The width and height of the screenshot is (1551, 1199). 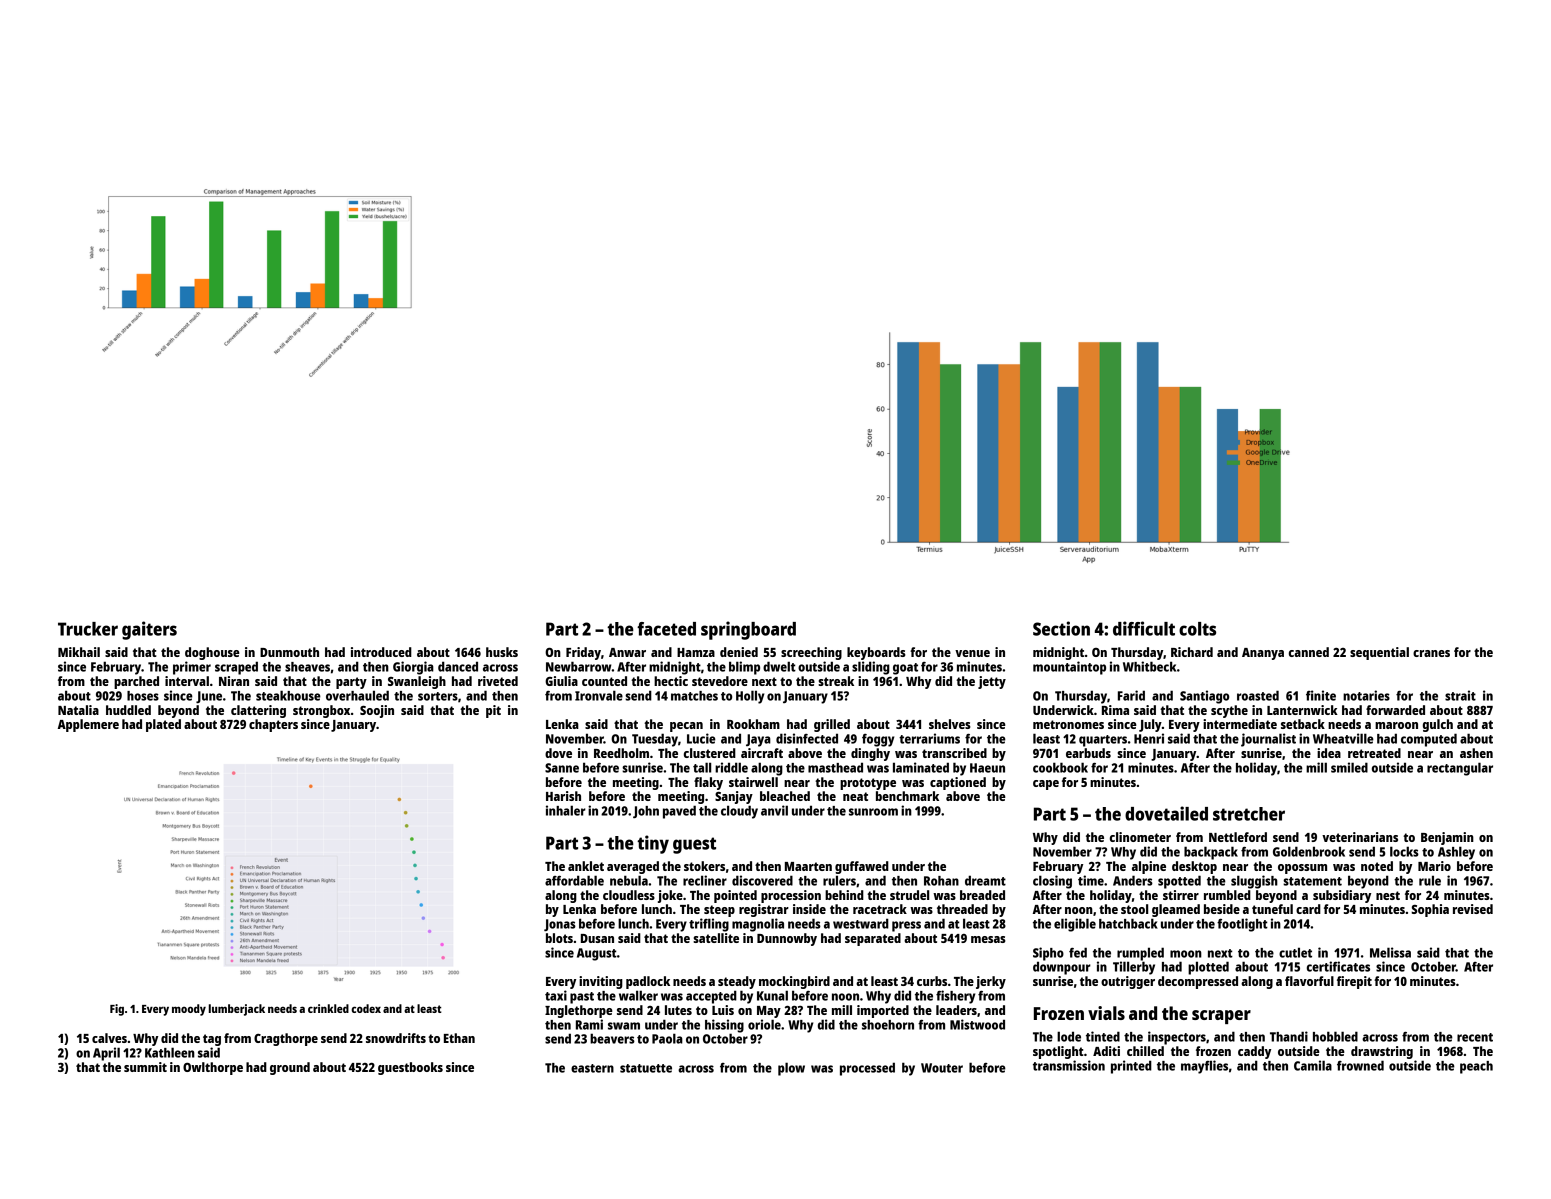 I want to click on stairwell, so click(x=753, y=782).
